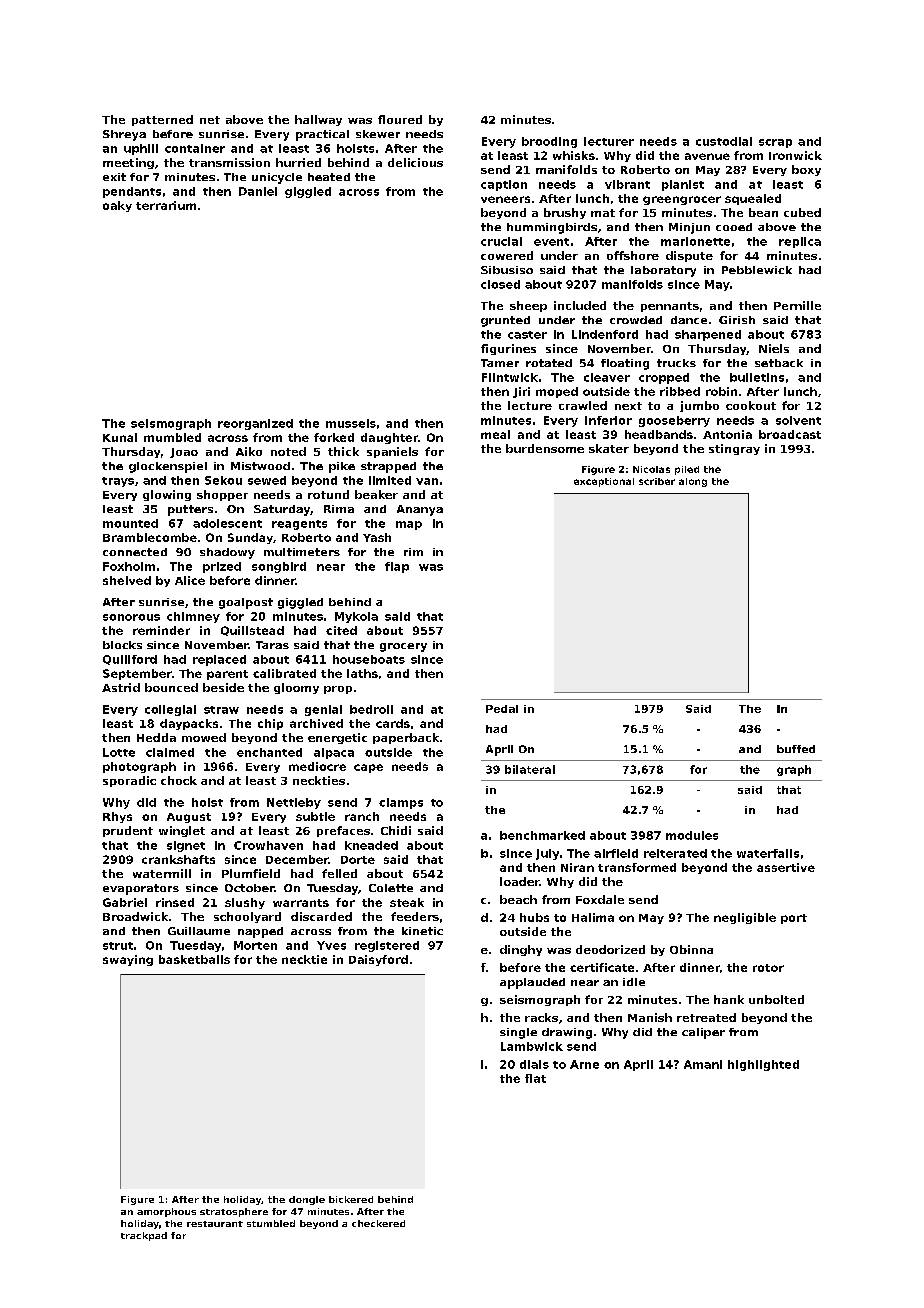  I want to click on Crowhaven, so click(268, 845).
